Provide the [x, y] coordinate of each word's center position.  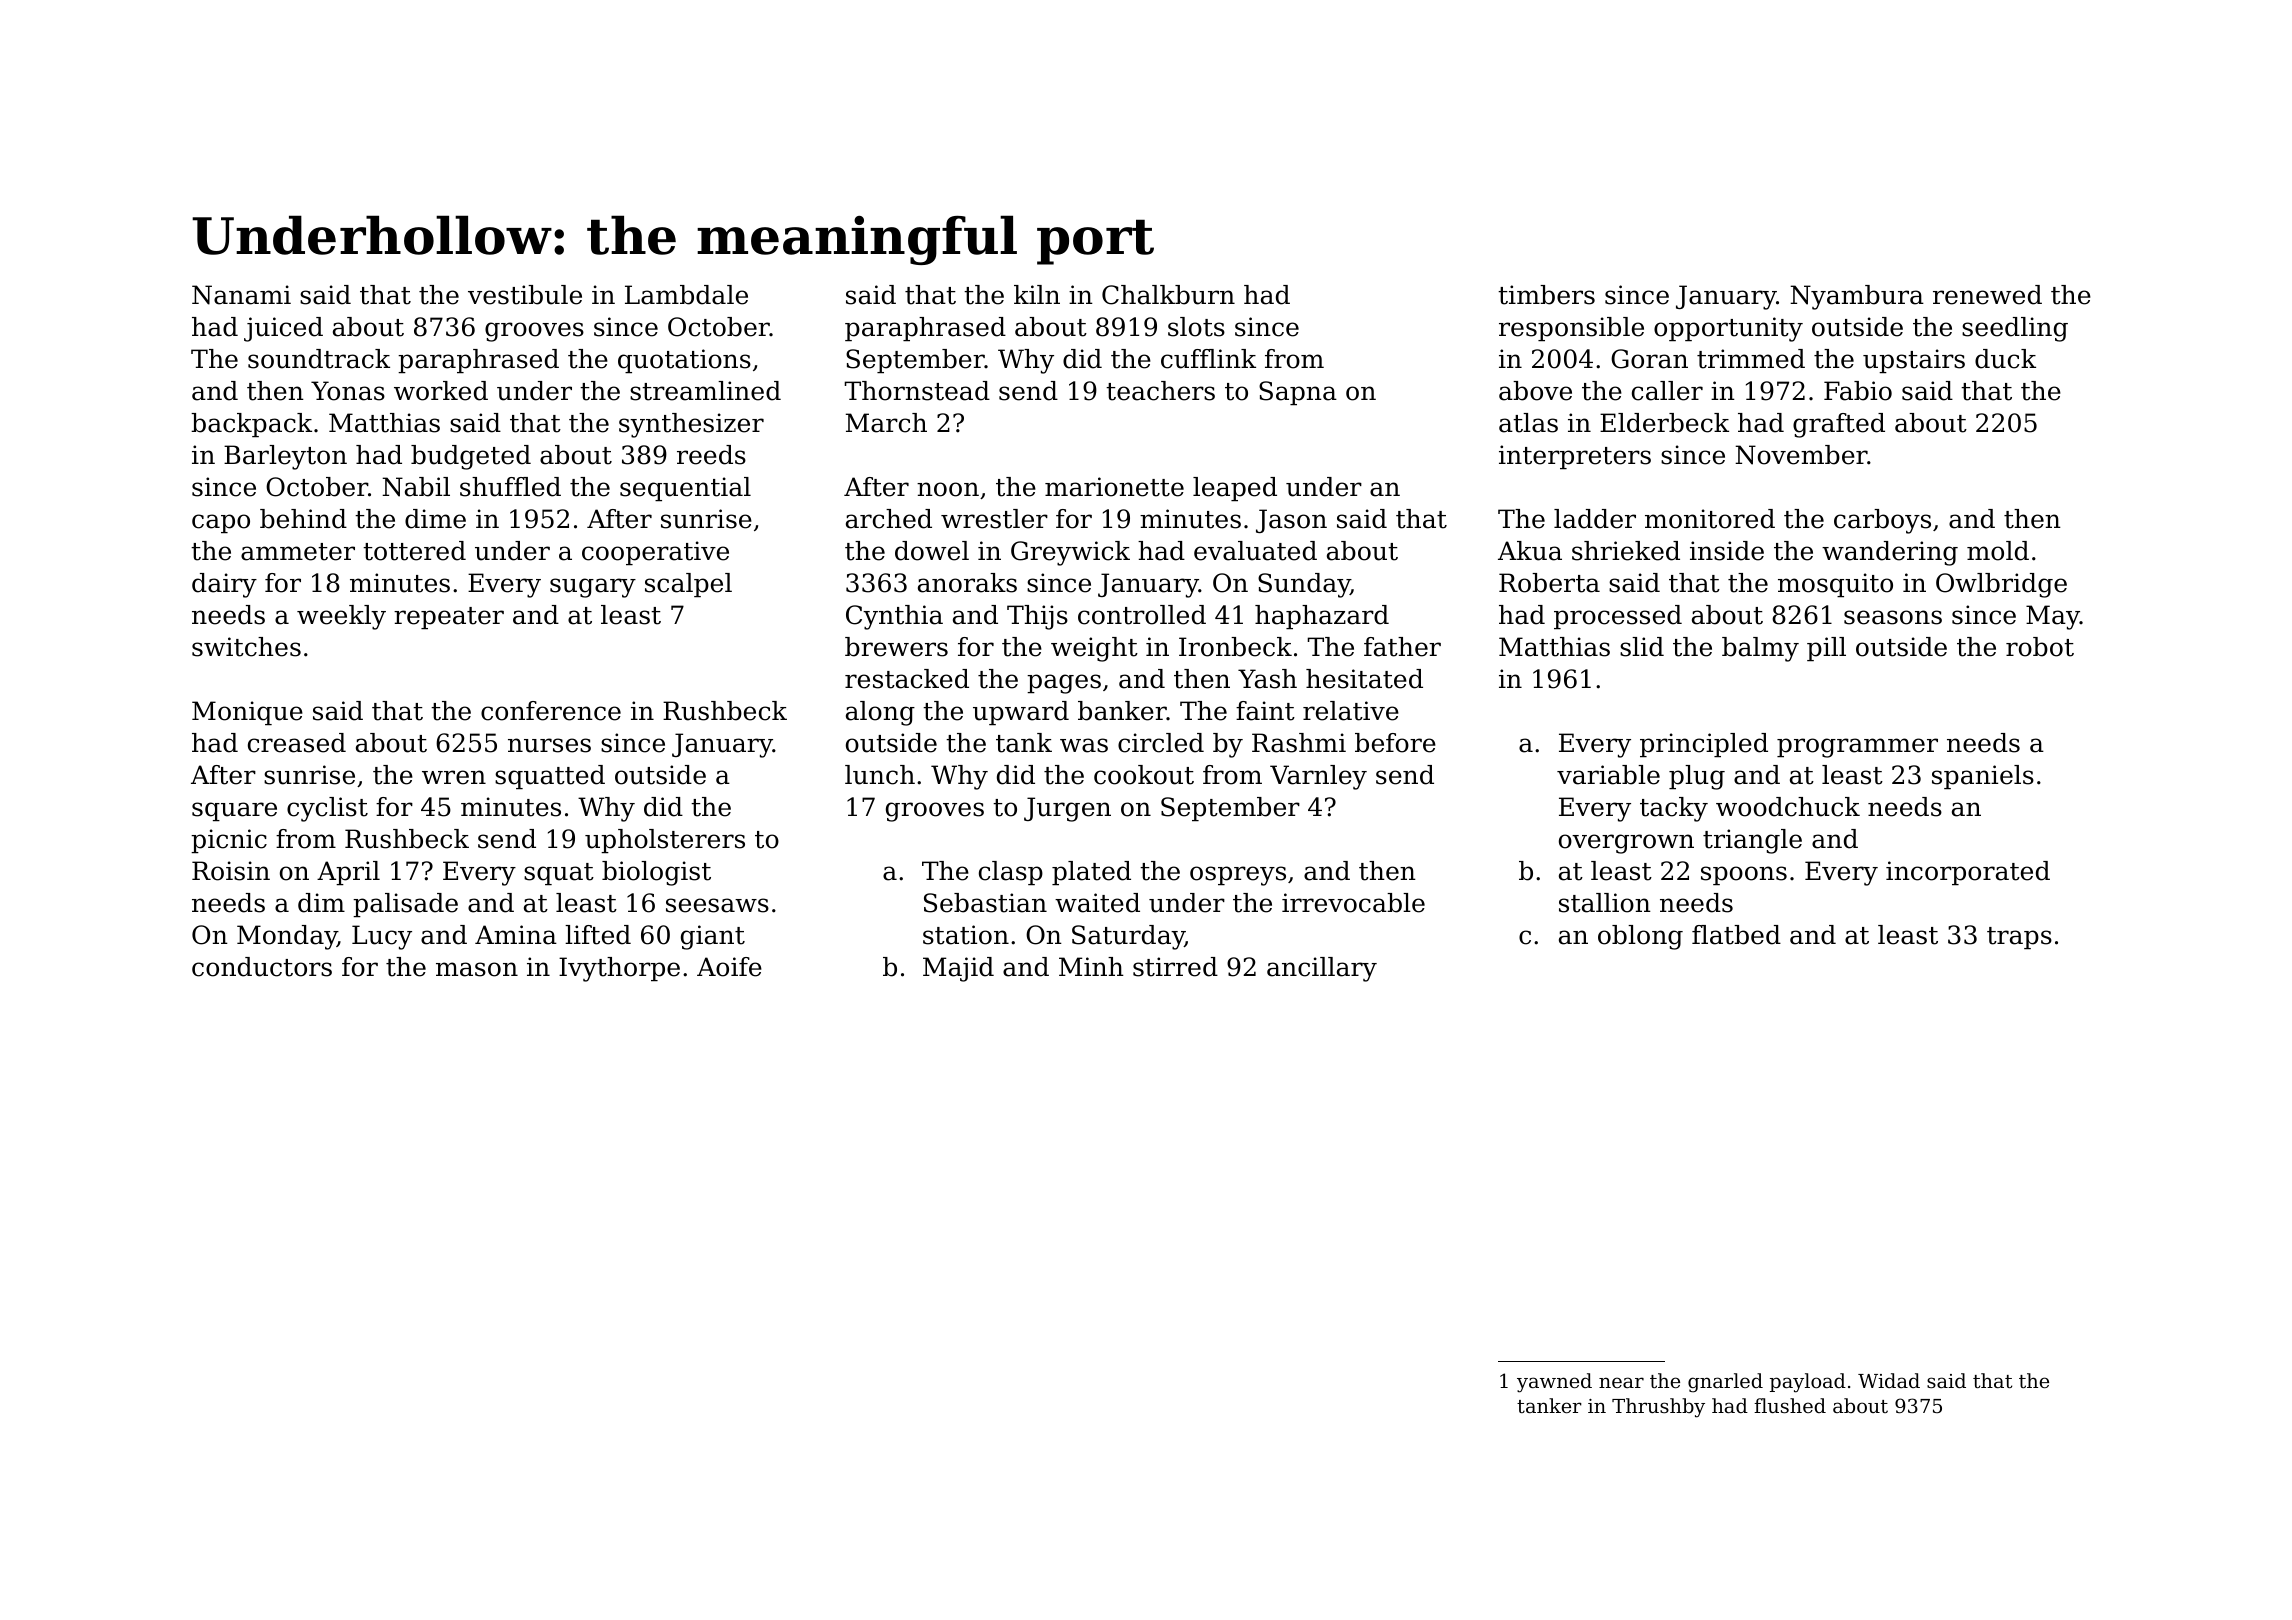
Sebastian [985, 903]
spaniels [1983, 777]
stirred [1175, 967]
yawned [1554, 1383]
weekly [341, 617]
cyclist [327, 809]
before [1395, 743]
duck [2005, 359]
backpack [251, 425]
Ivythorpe [619, 969]
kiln [1037, 294]
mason [477, 969]
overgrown [1626, 844]
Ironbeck [1235, 647]
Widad [1889, 1380]
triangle [1752, 841]
